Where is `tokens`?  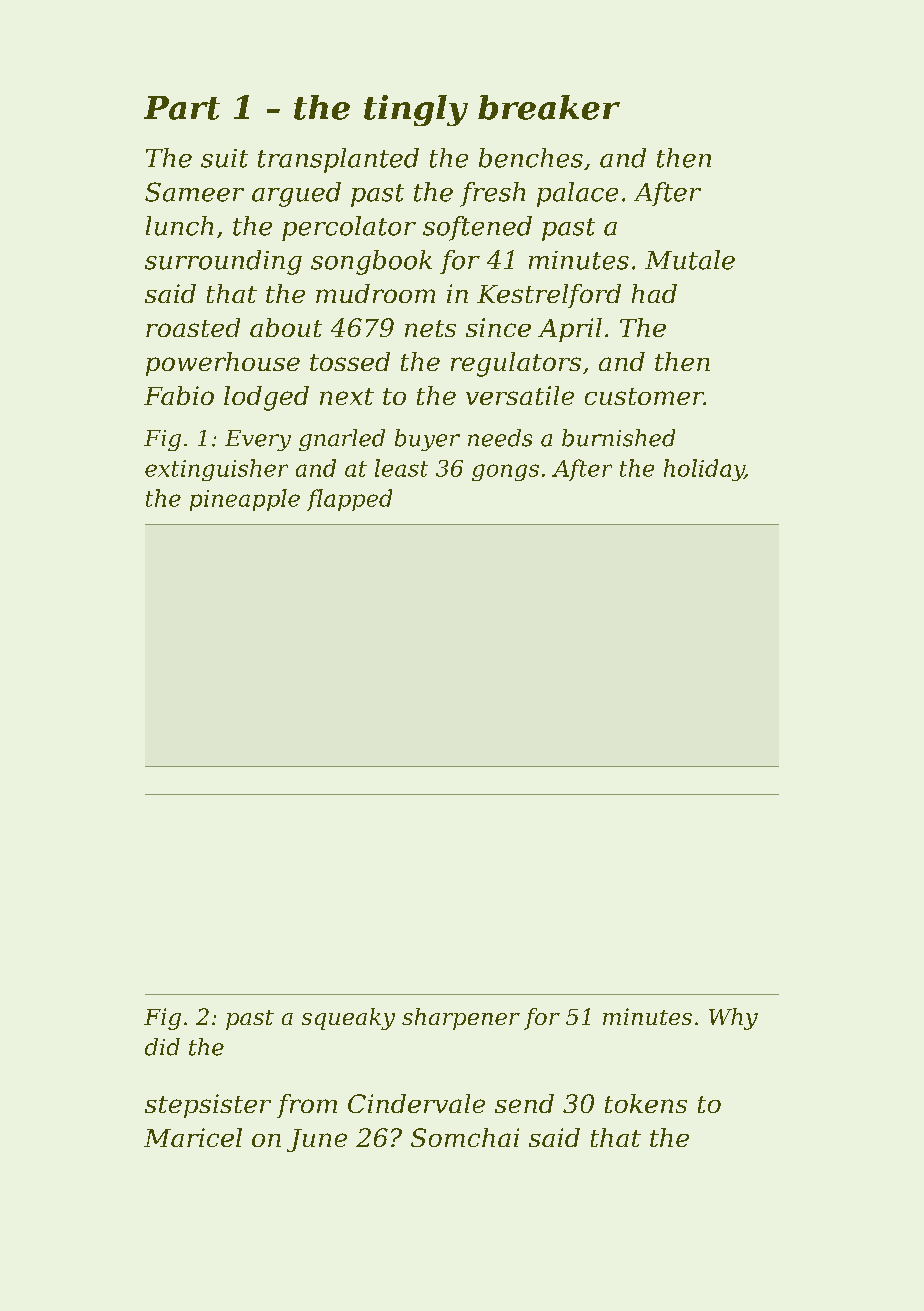
tokens is located at coordinates (646, 1103).
